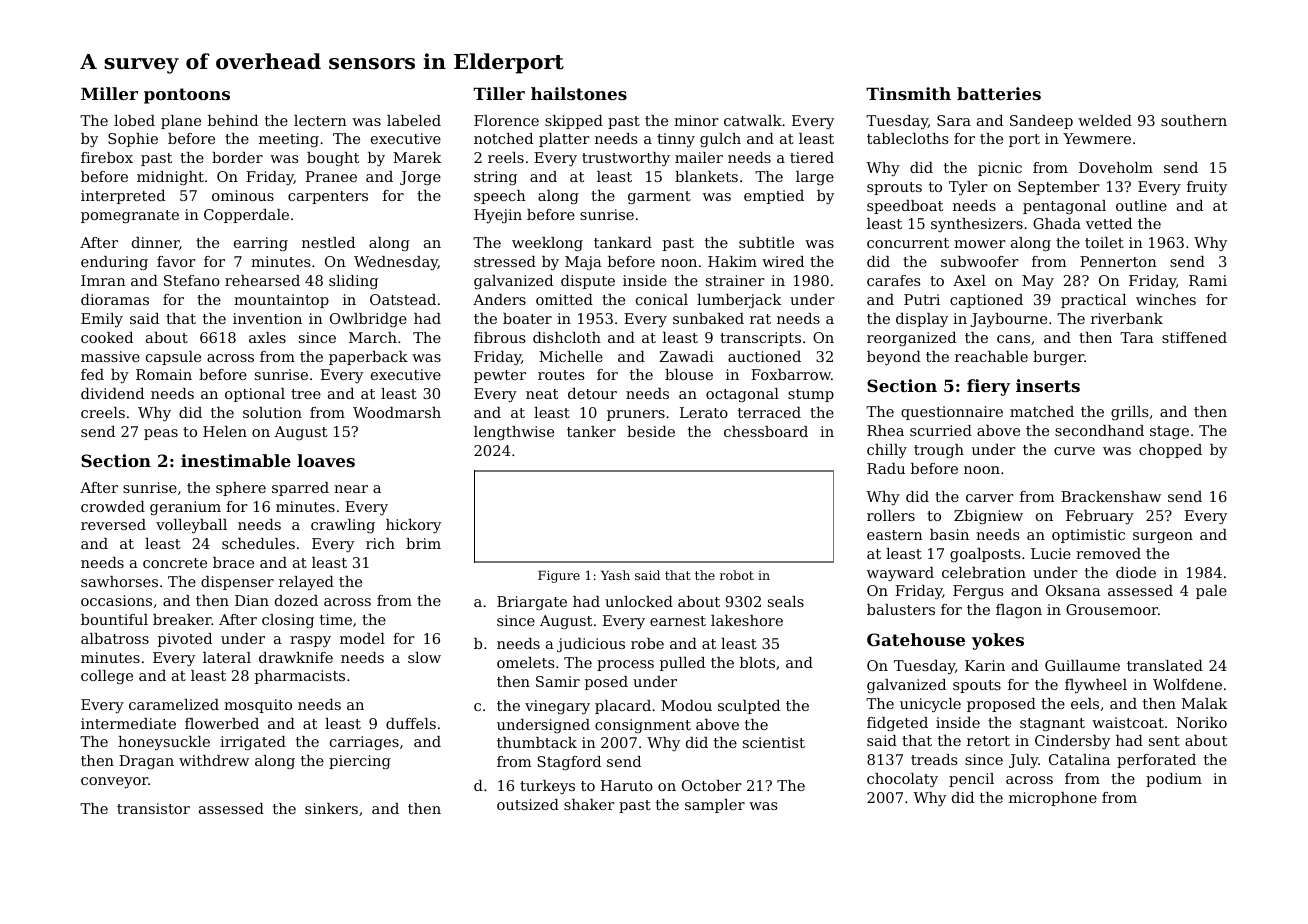 The height and width of the image is (924, 1308). I want to click on loaves, so click(326, 460).
